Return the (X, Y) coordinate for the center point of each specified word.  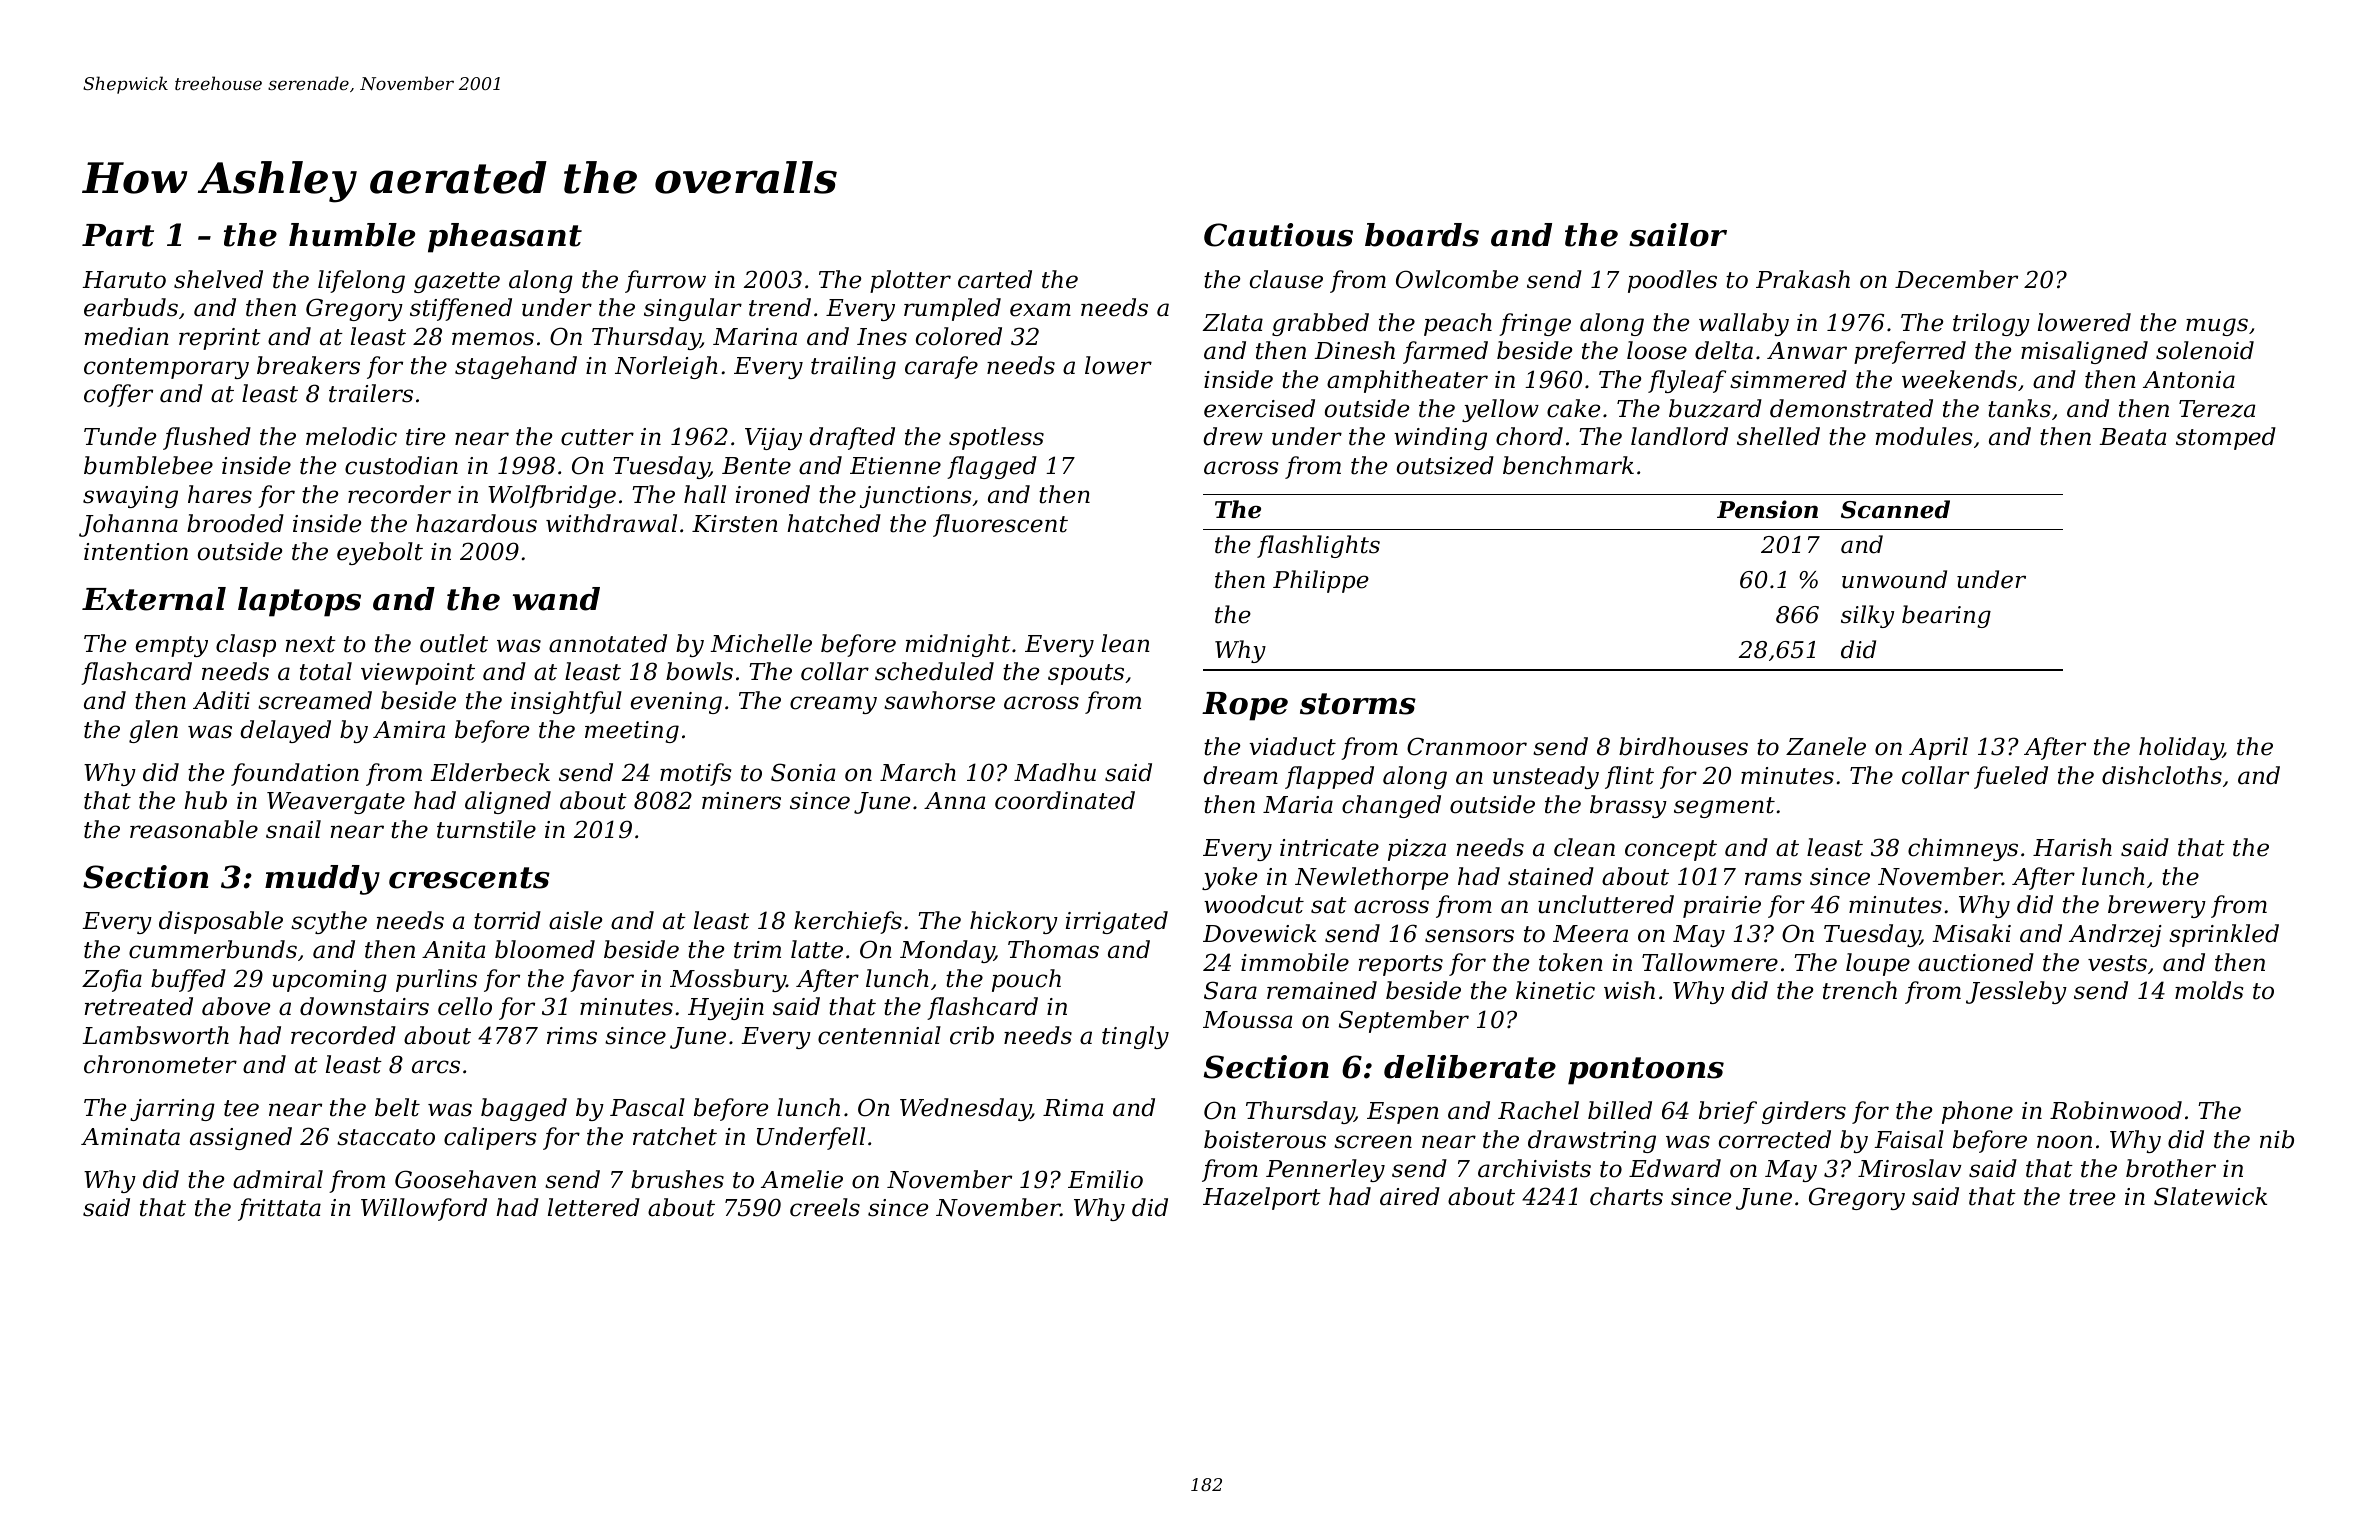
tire (425, 437)
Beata (2132, 437)
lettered (594, 1207)
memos (493, 339)
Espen (1403, 1113)
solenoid (2205, 350)
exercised (1259, 408)
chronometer (160, 1064)
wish (1629, 990)
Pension (1767, 509)
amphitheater (1407, 381)
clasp (246, 645)
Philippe (1321, 581)
